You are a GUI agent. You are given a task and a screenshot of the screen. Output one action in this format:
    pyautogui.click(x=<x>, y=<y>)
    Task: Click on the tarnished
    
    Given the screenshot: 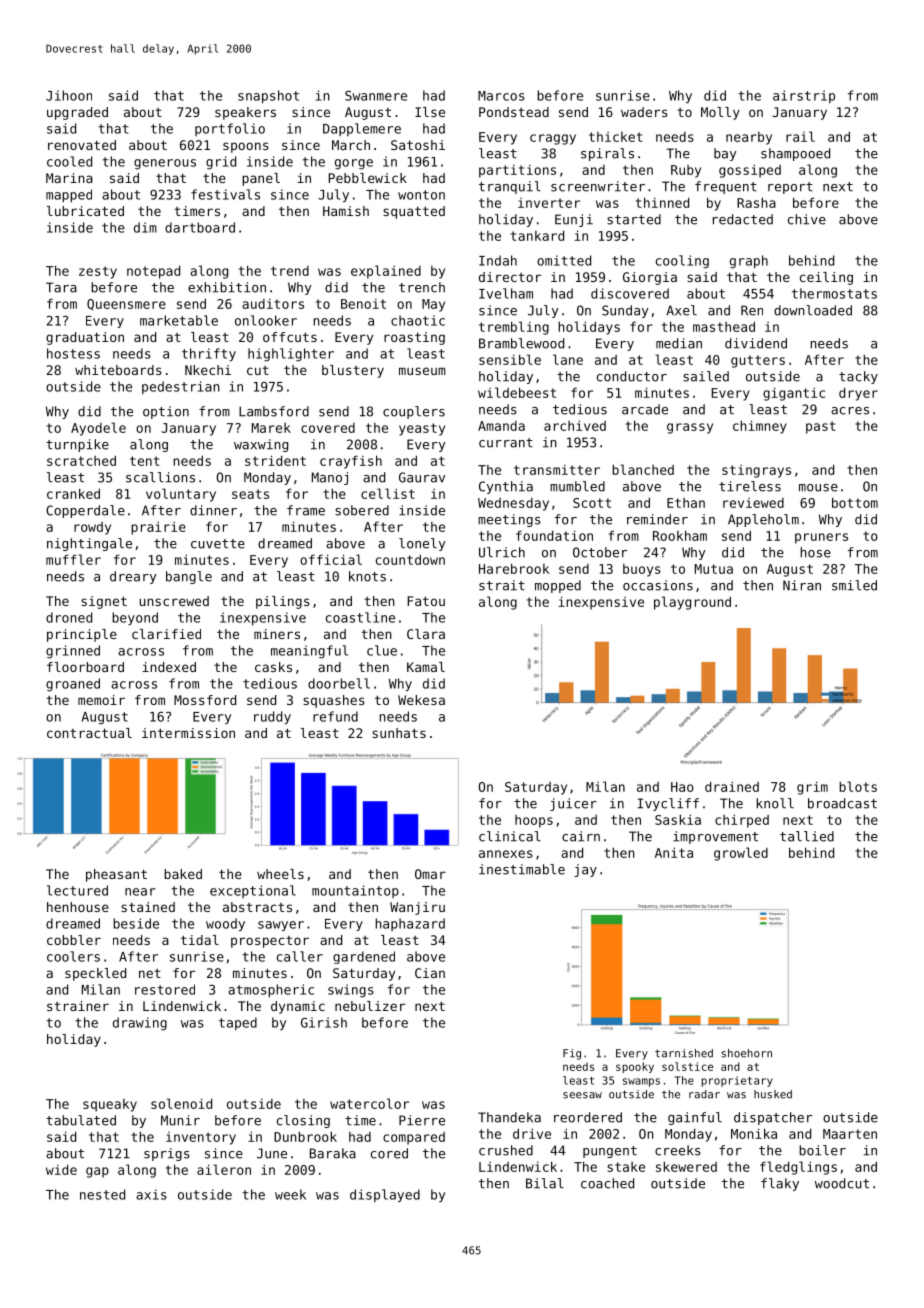 What is the action you would take?
    pyautogui.click(x=684, y=1053)
